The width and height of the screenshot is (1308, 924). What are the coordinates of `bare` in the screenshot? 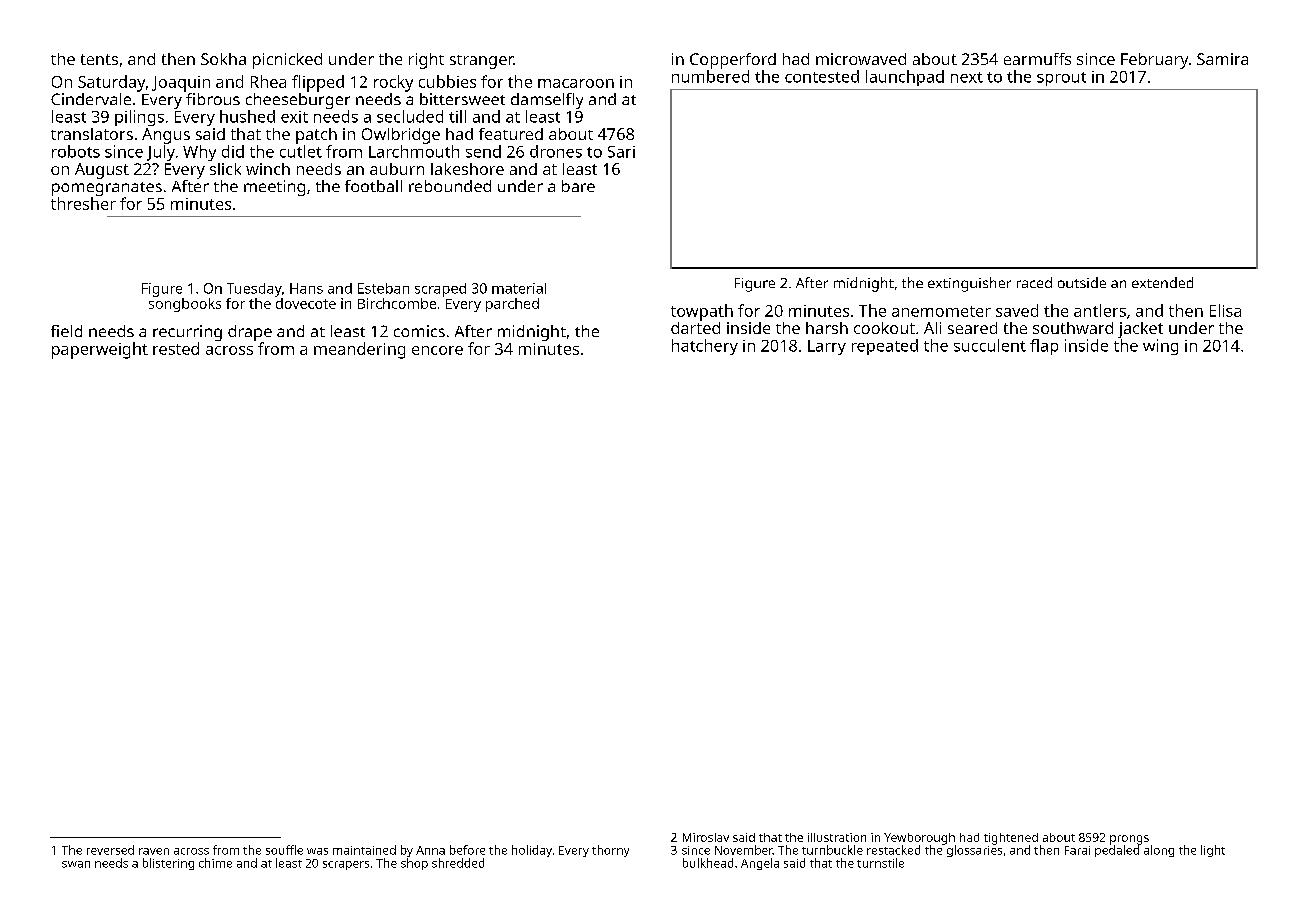 It's located at (578, 186).
